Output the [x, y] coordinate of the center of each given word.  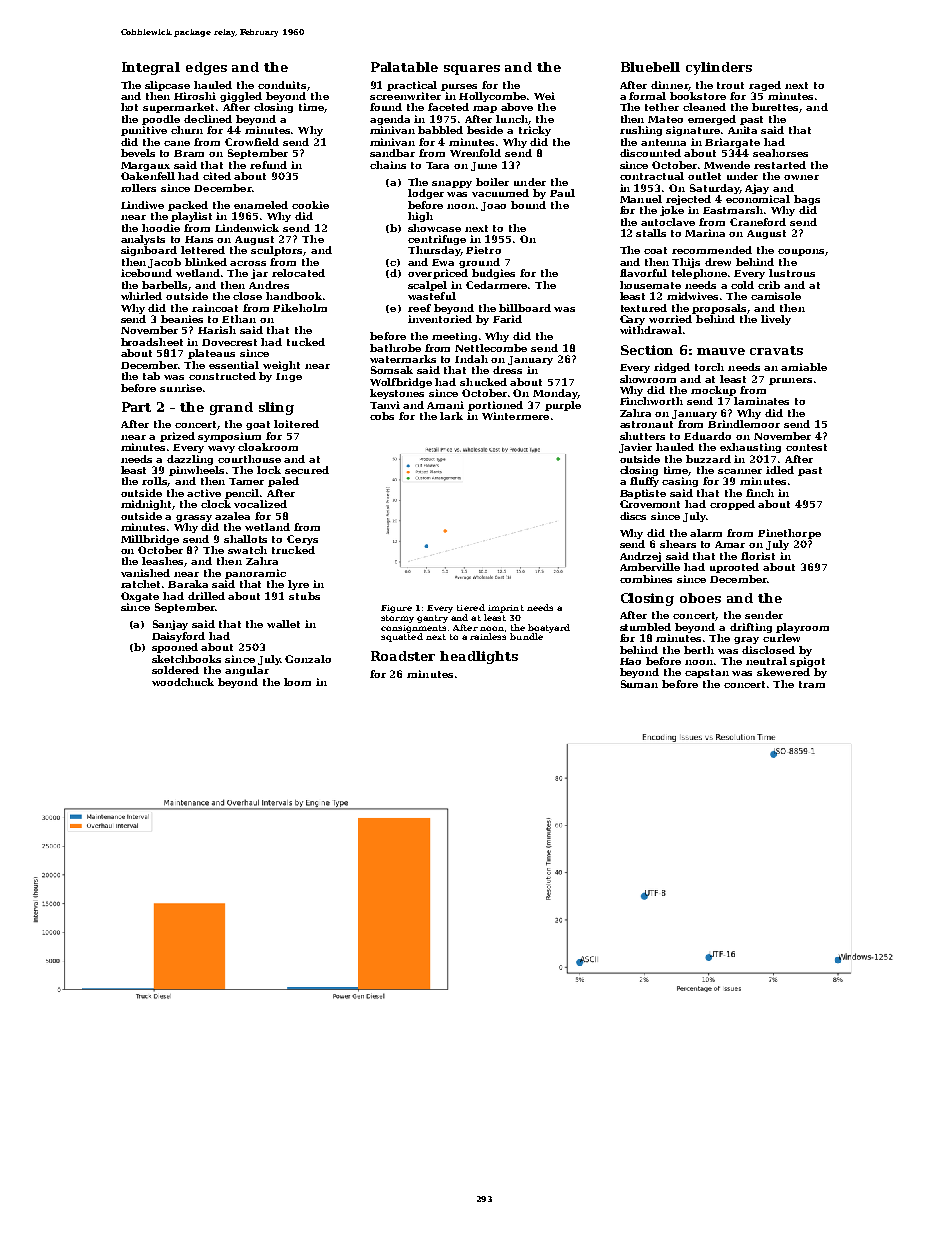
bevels [138, 153]
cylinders [719, 68]
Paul [562, 193]
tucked [306, 342]
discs [633, 516]
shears [678, 544]
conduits [282, 85]
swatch [247, 550]
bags [807, 200]
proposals [720, 309]
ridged [672, 368]
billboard [525, 308]
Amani [445, 405]
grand [231, 408]
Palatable [404, 67]
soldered [175, 670]
